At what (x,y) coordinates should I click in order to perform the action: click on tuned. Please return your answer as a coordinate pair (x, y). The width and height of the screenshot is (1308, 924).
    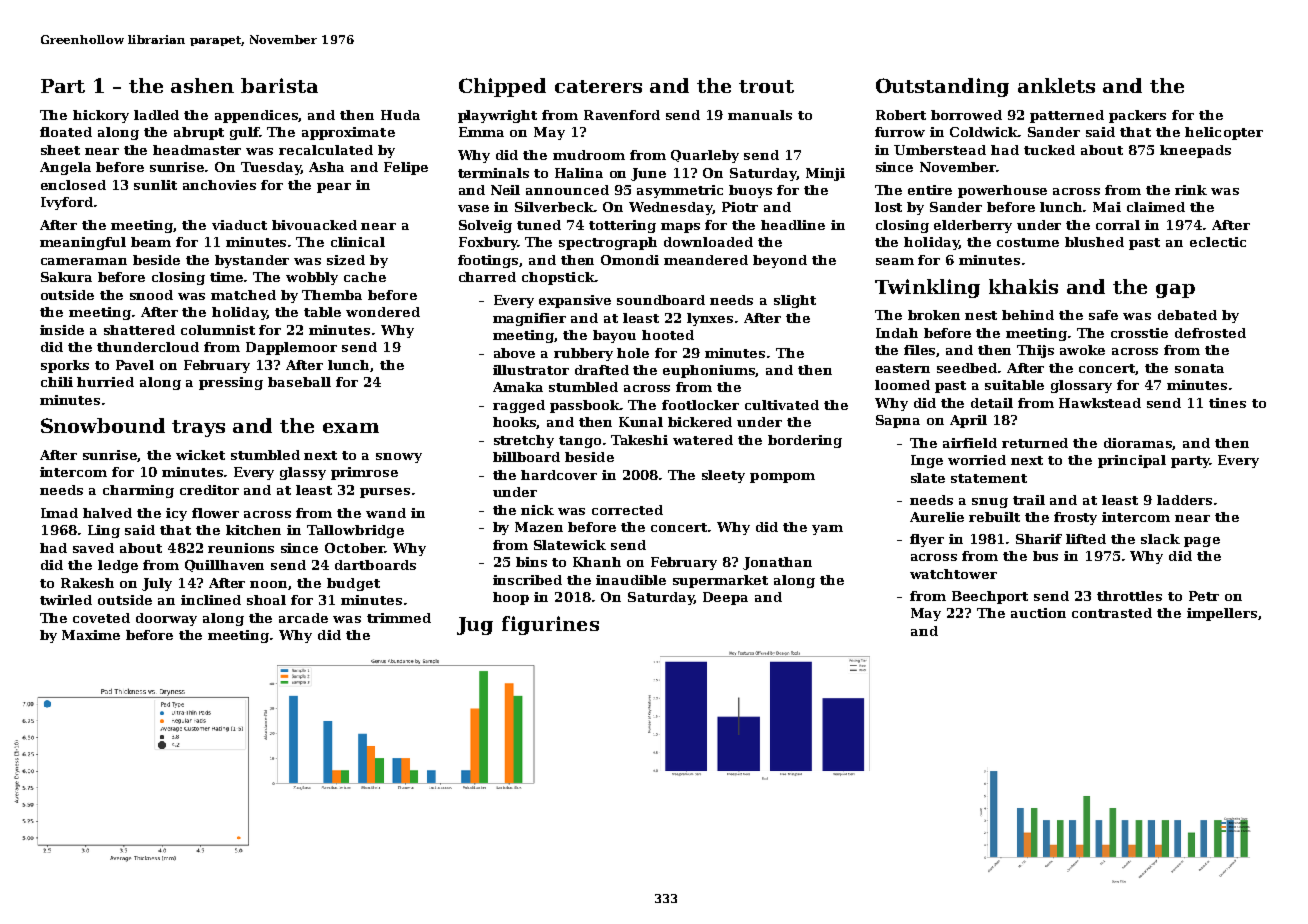
    Looking at the image, I should click on (539, 225).
